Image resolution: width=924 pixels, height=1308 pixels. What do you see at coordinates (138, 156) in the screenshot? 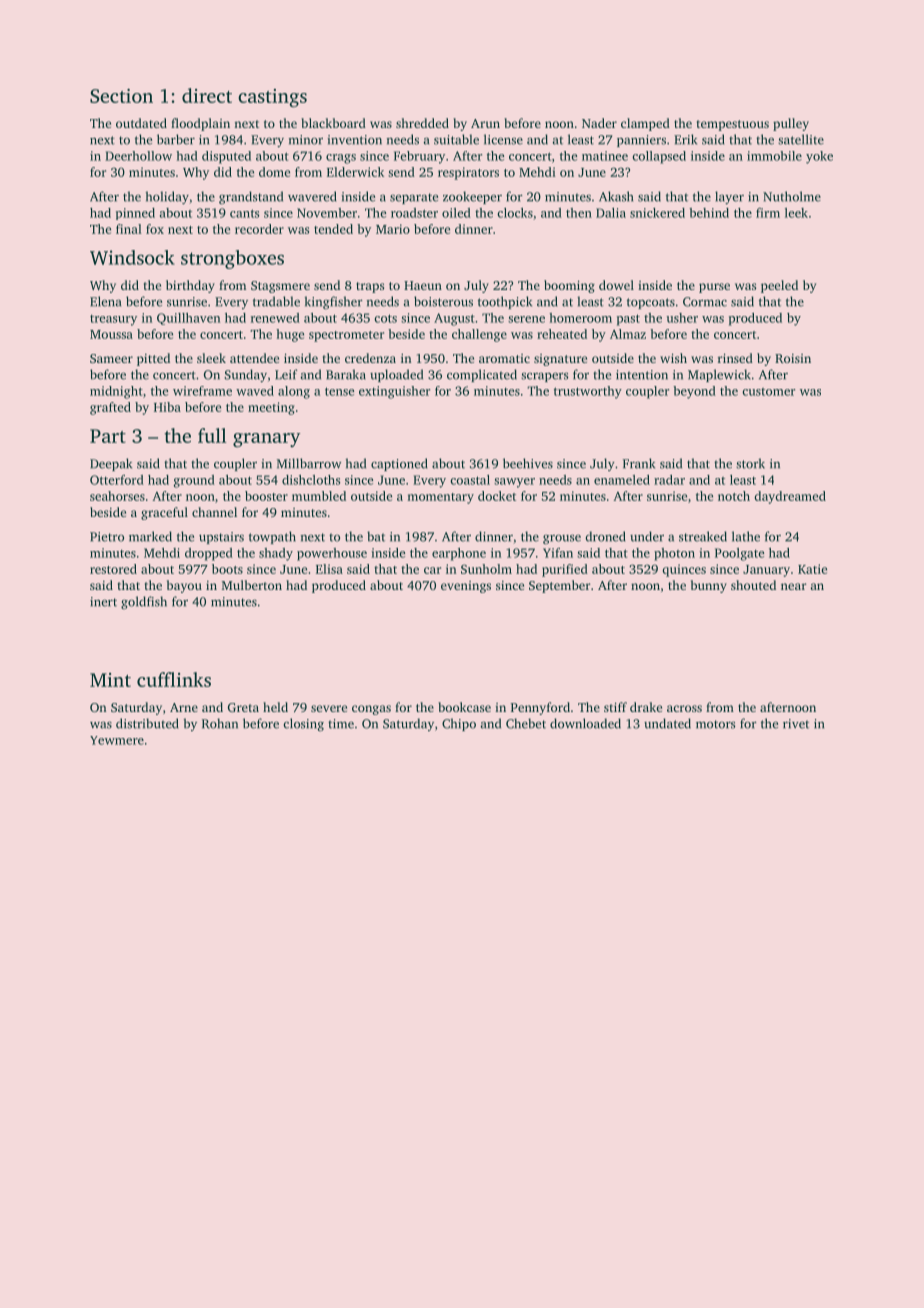
I see `Deerhollow` at bounding box center [138, 156].
